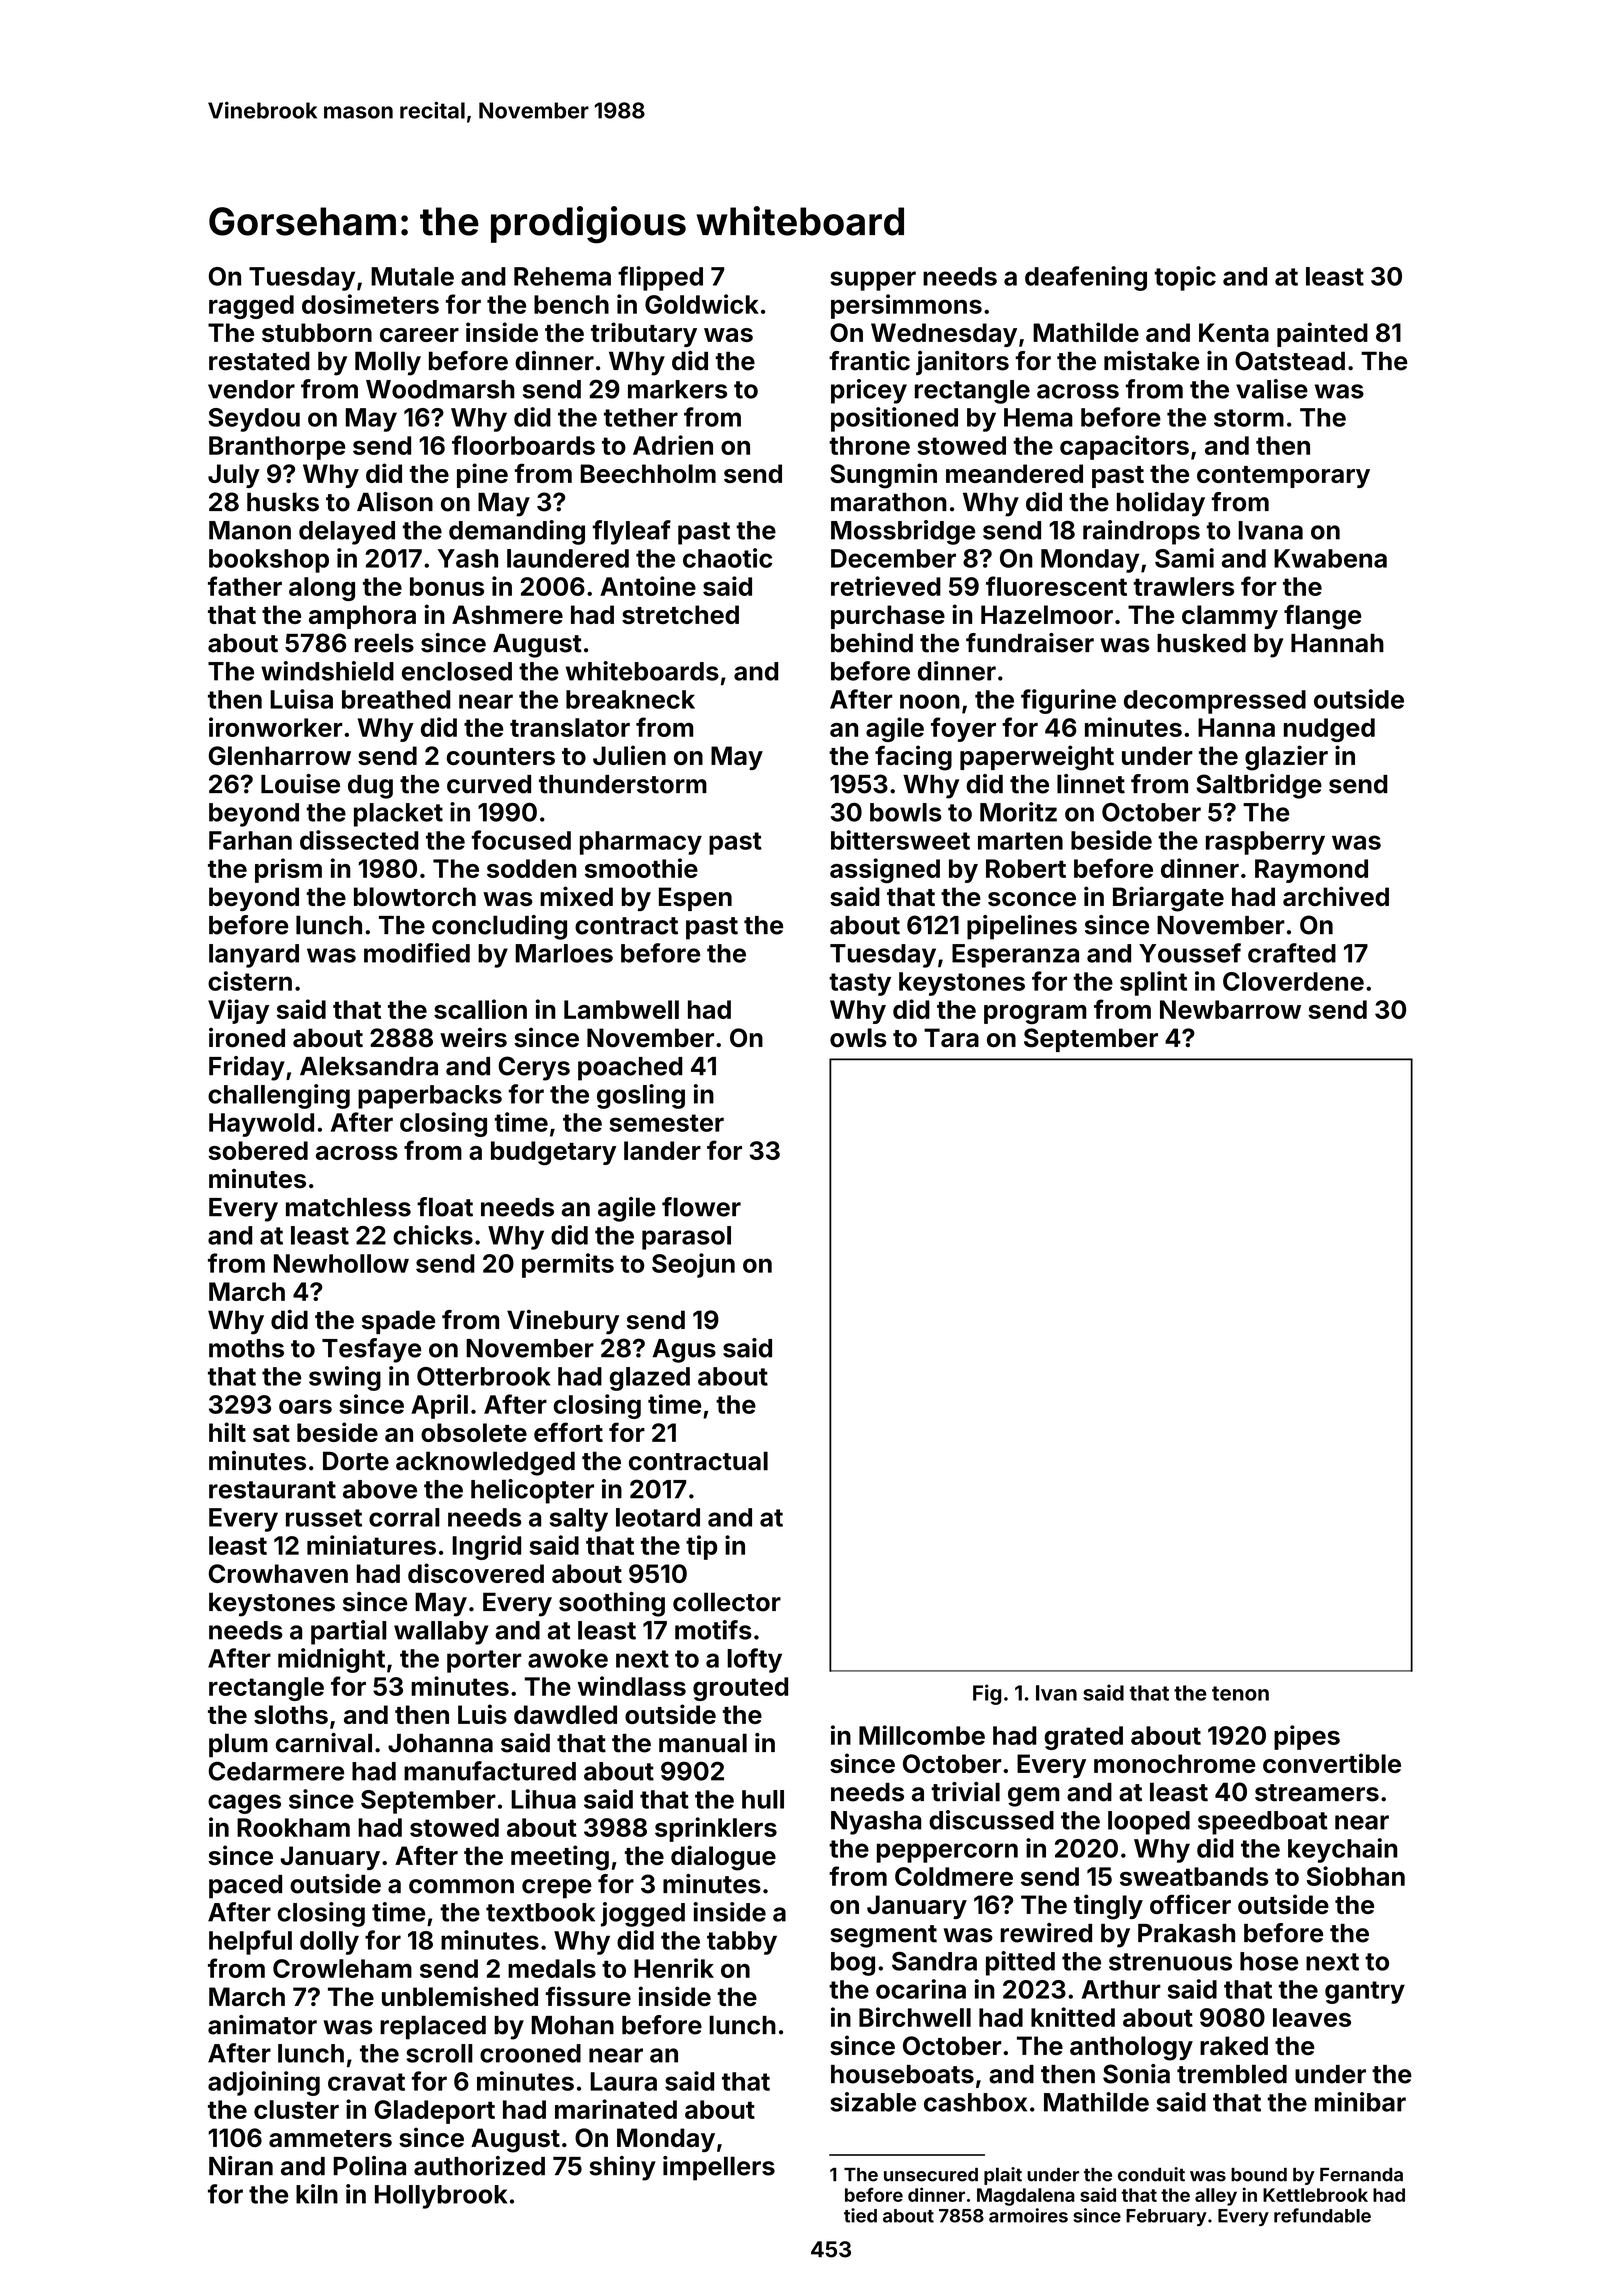 Image resolution: width=1620 pixels, height=2292 pixels. What do you see at coordinates (1083, 1738) in the document?
I see `grated` at bounding box center [1083, 1738].
